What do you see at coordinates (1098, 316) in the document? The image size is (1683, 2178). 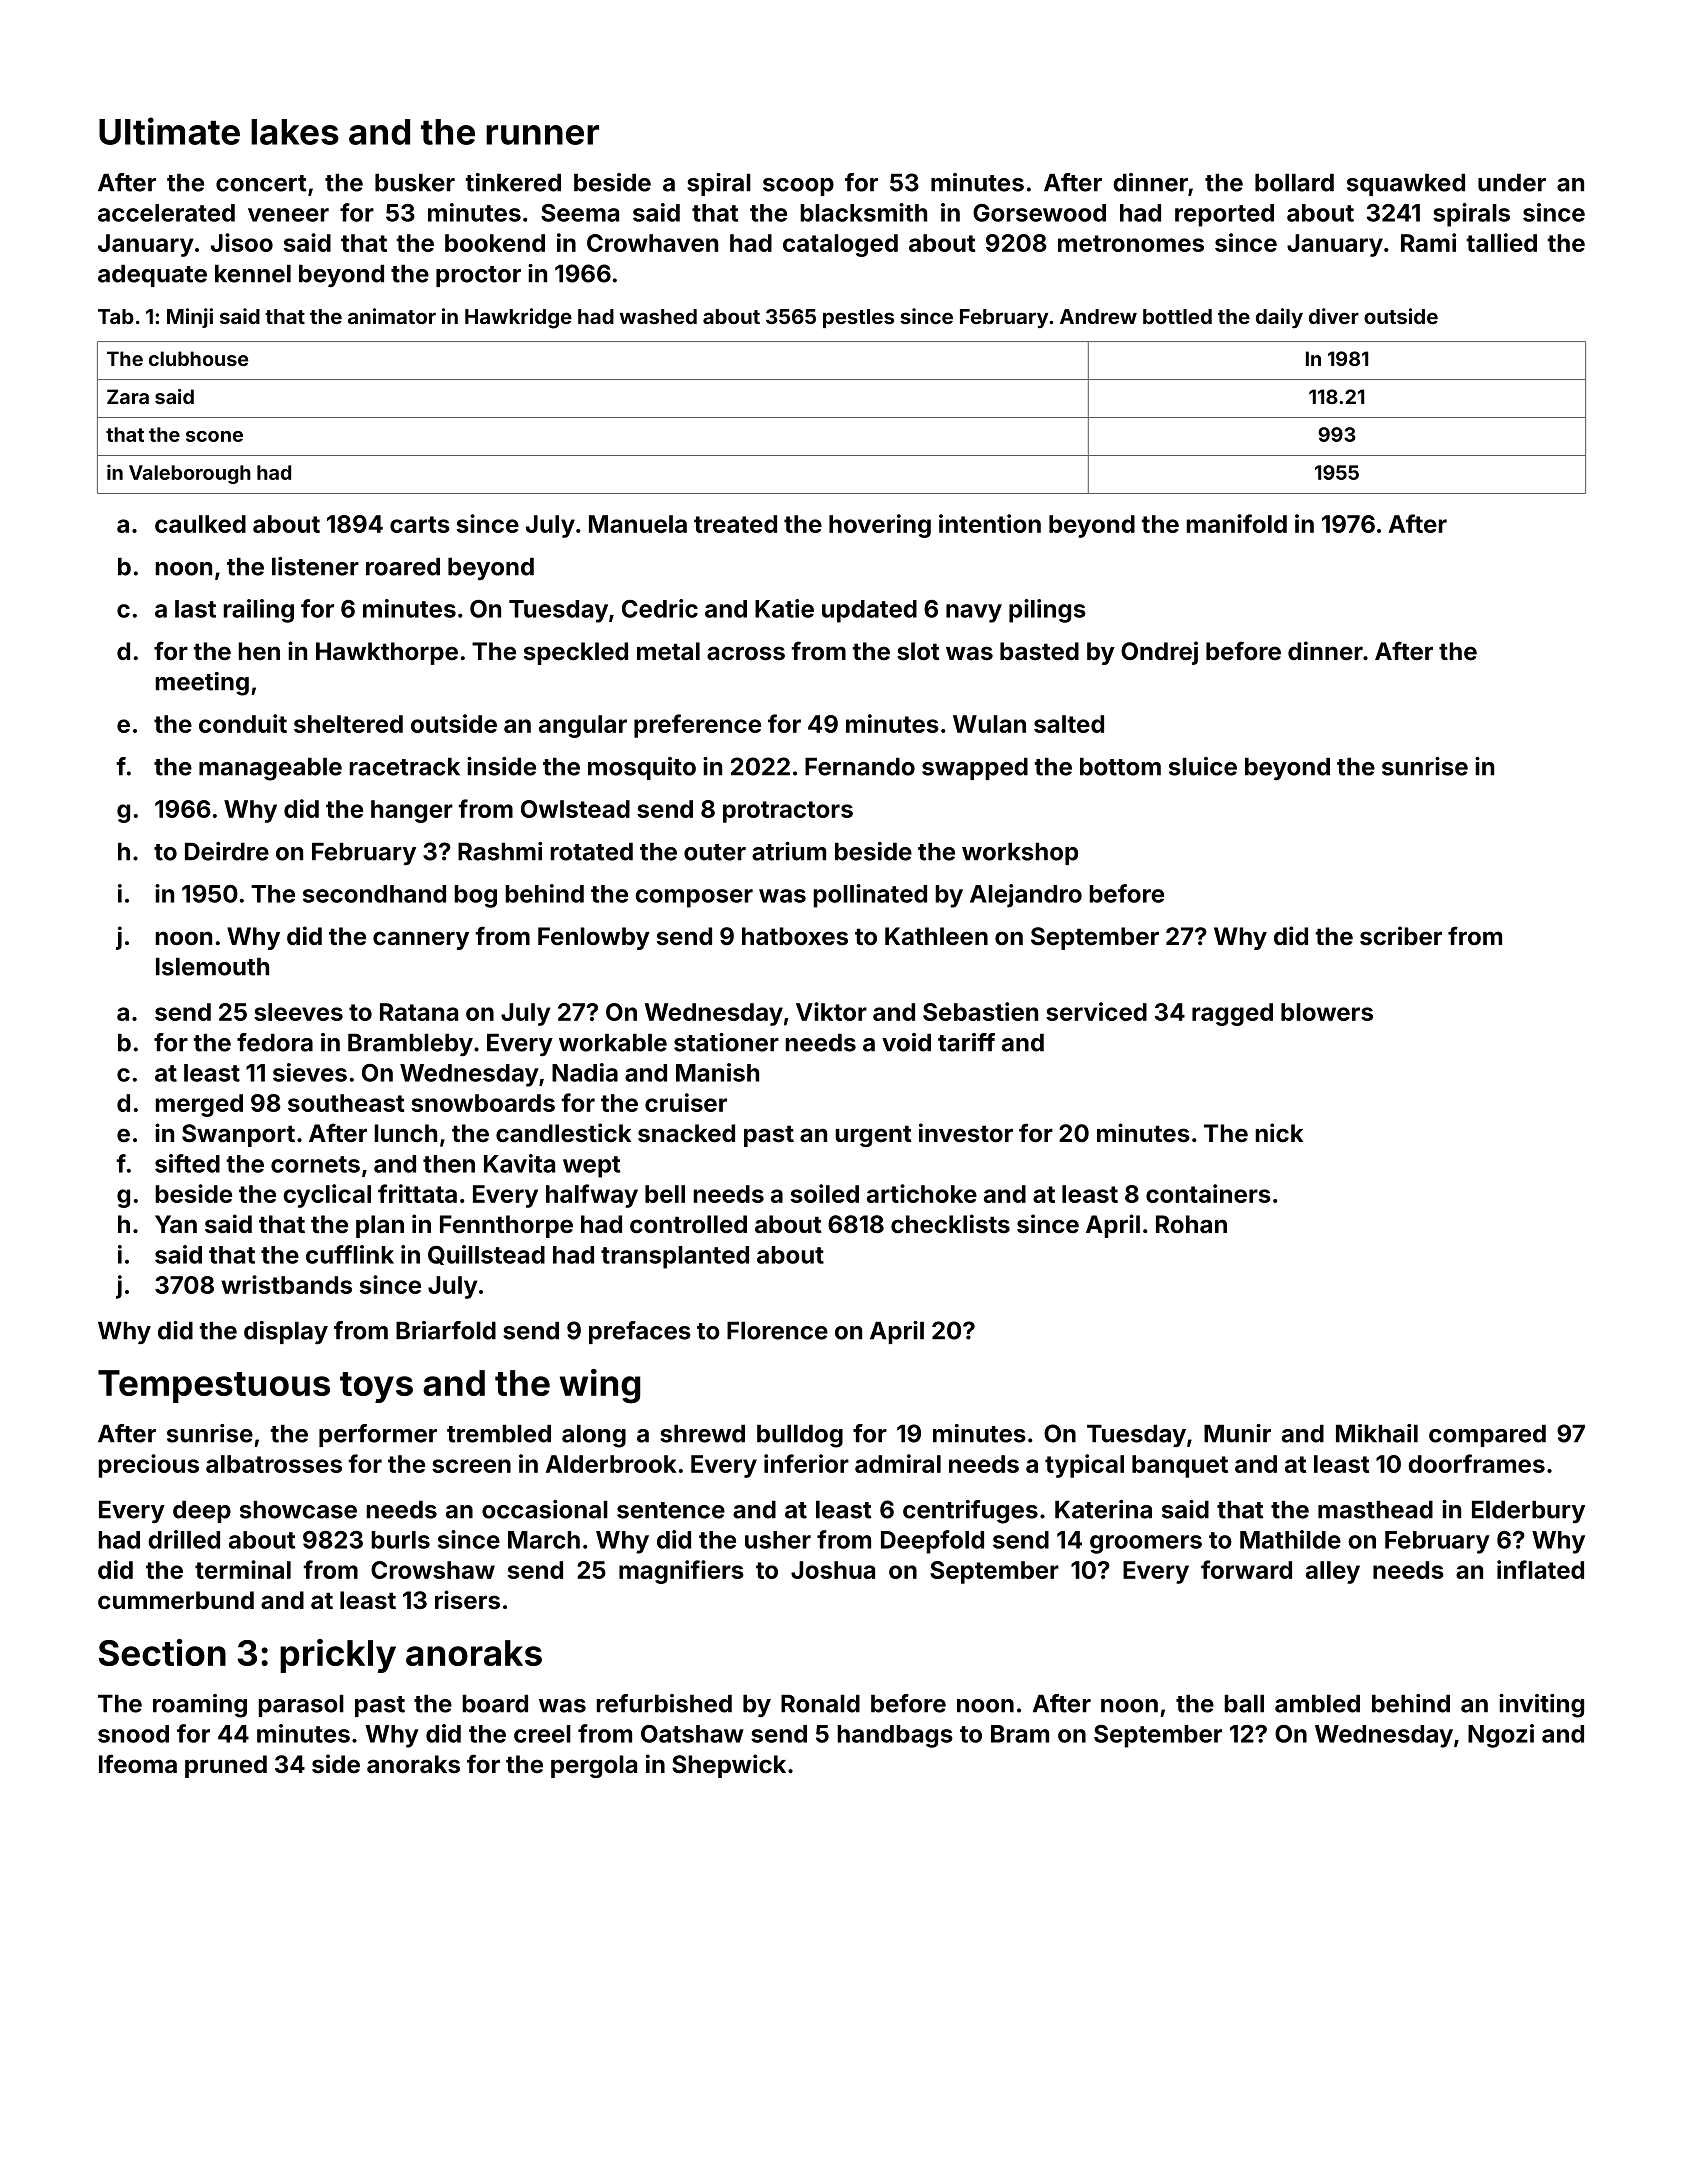 I see `Andrew` at bounding box center [1098, 316].
